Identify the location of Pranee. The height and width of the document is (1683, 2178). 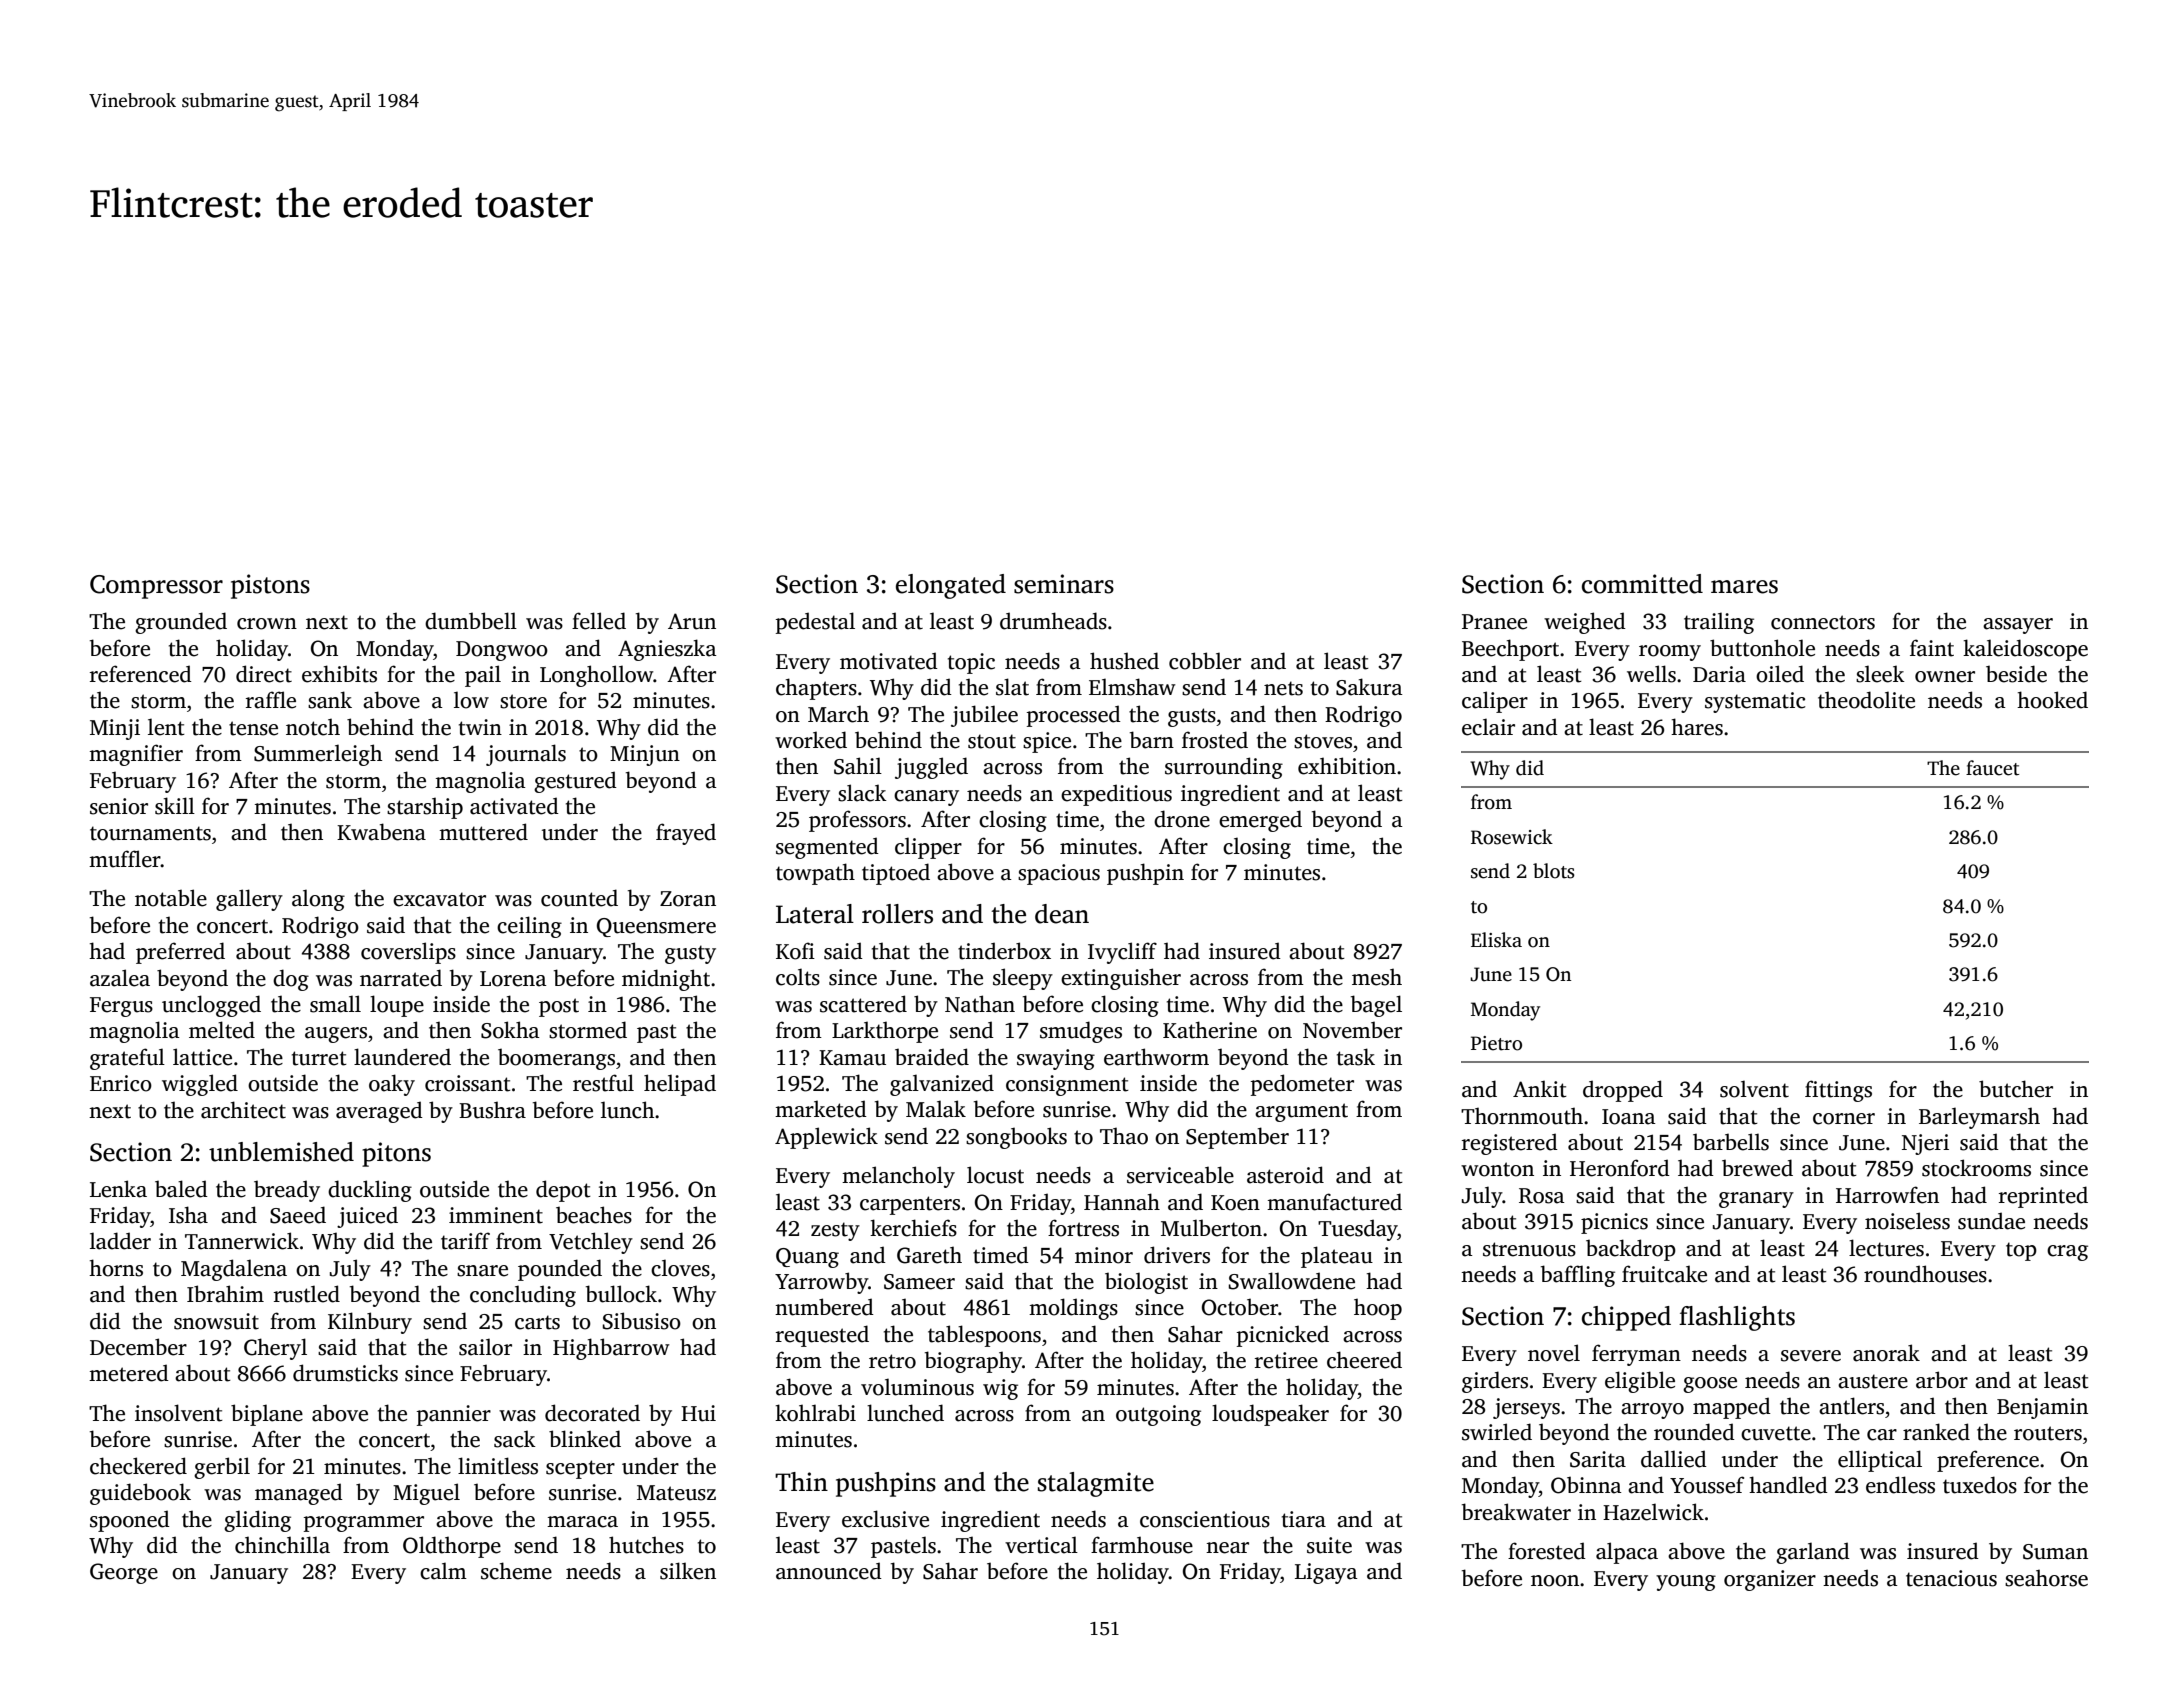
(1494, 622).
